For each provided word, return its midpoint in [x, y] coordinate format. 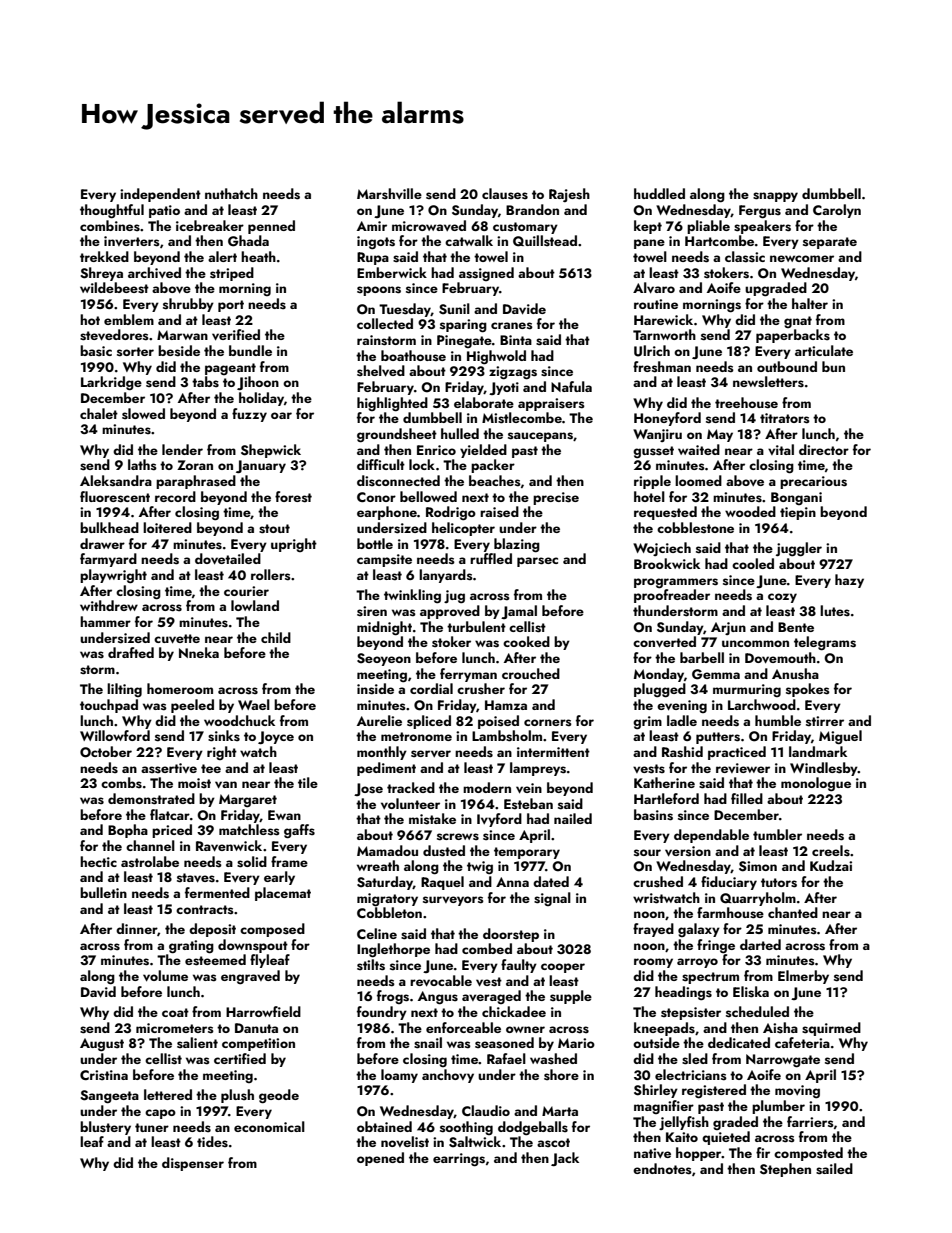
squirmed [831, 1029]
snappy [775, 197]
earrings [459, 1160]
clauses [505, 194]
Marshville [389, 194]
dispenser [193, 1164]
